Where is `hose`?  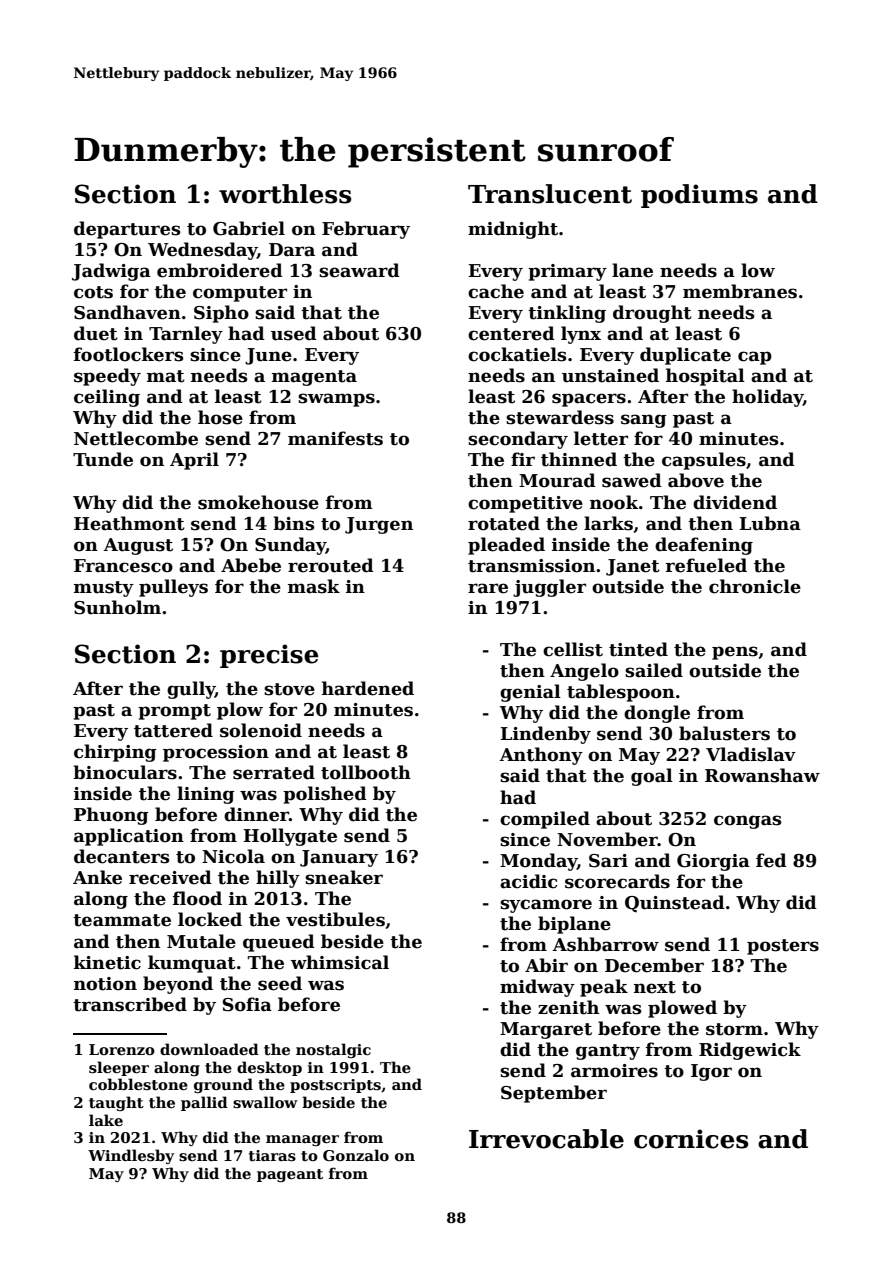
hose is located at coordinates (220, 417).
